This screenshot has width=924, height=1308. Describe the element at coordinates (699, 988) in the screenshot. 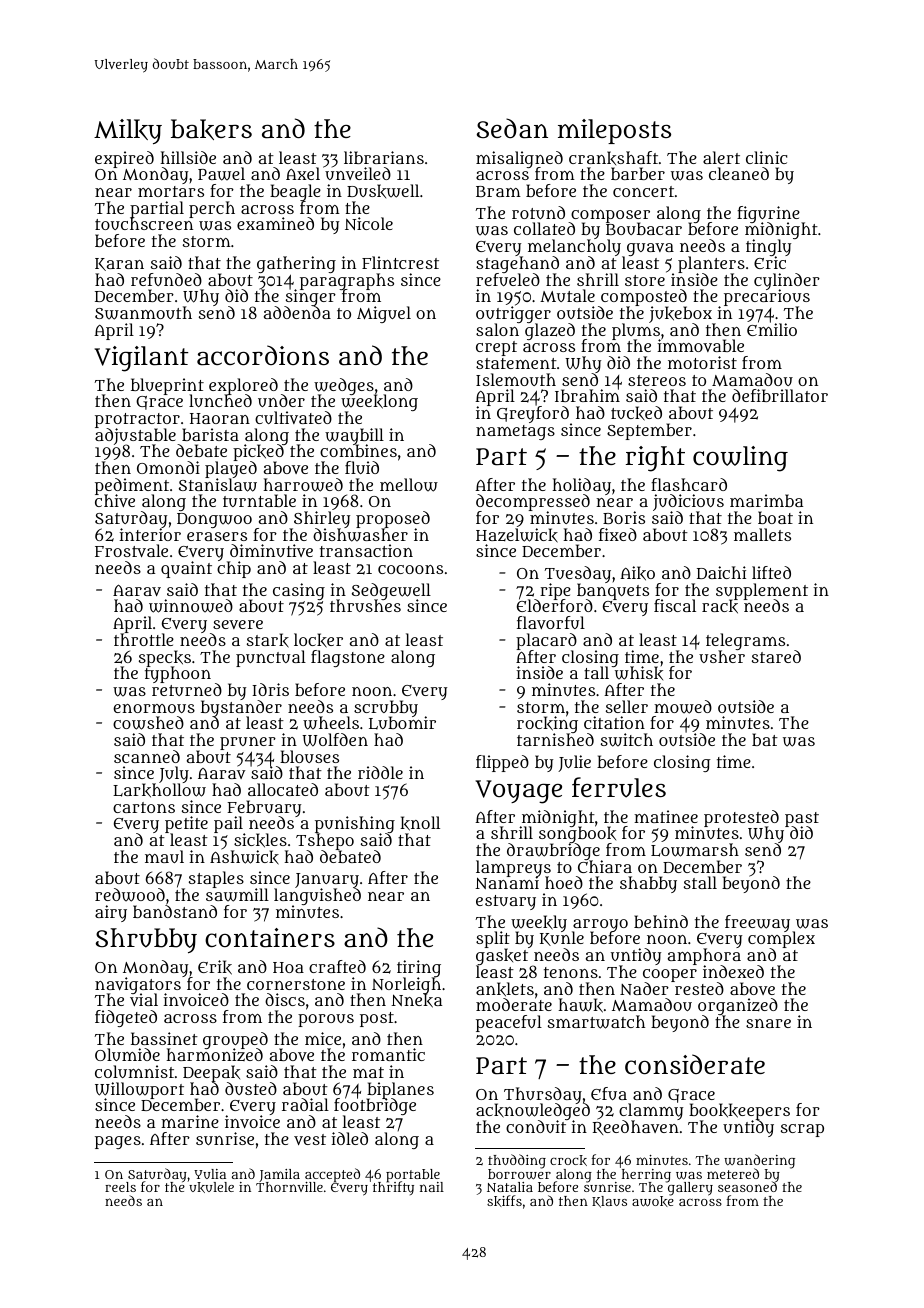

I see `rested` at that location.
